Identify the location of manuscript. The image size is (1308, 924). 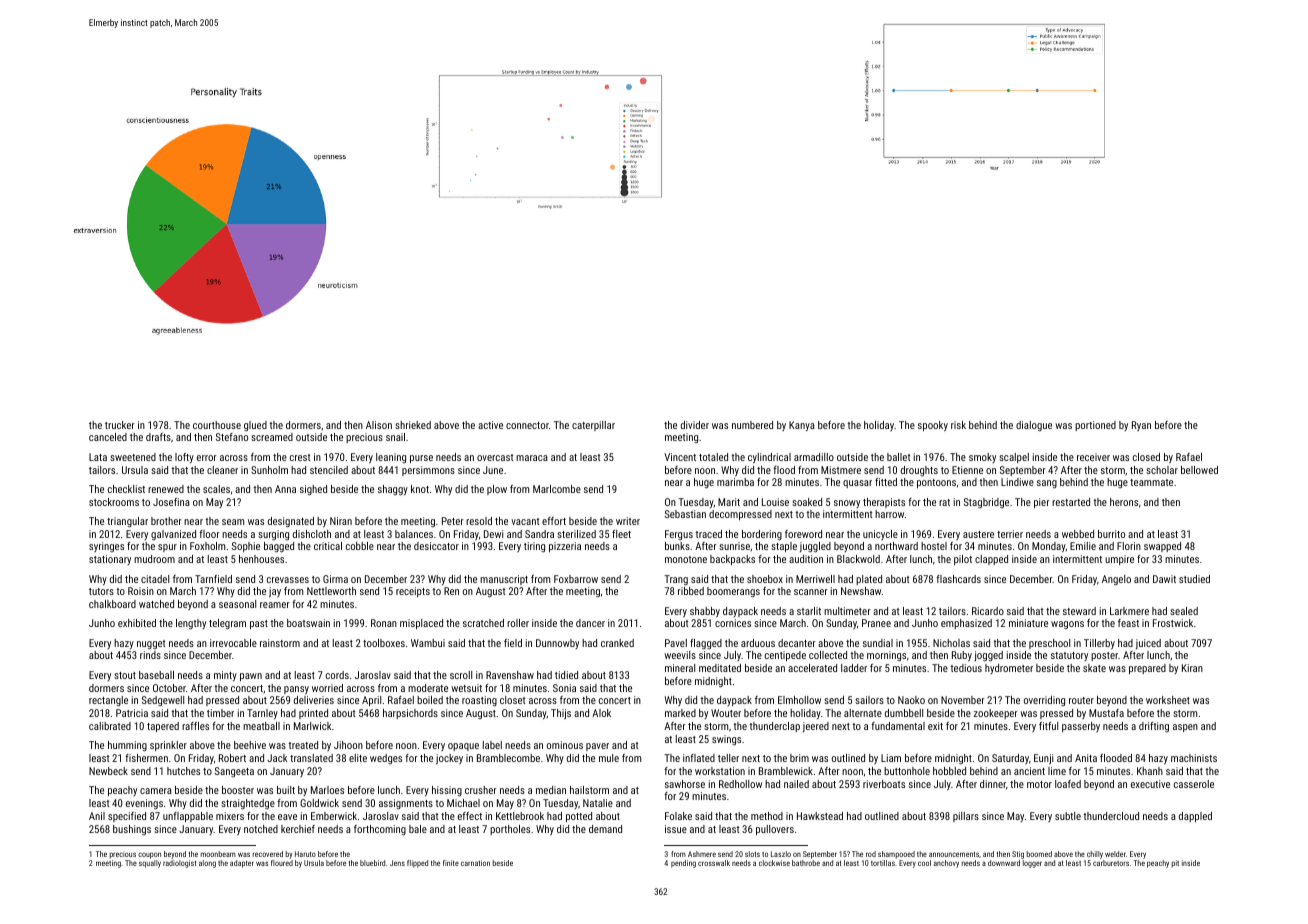
(504, 580).
